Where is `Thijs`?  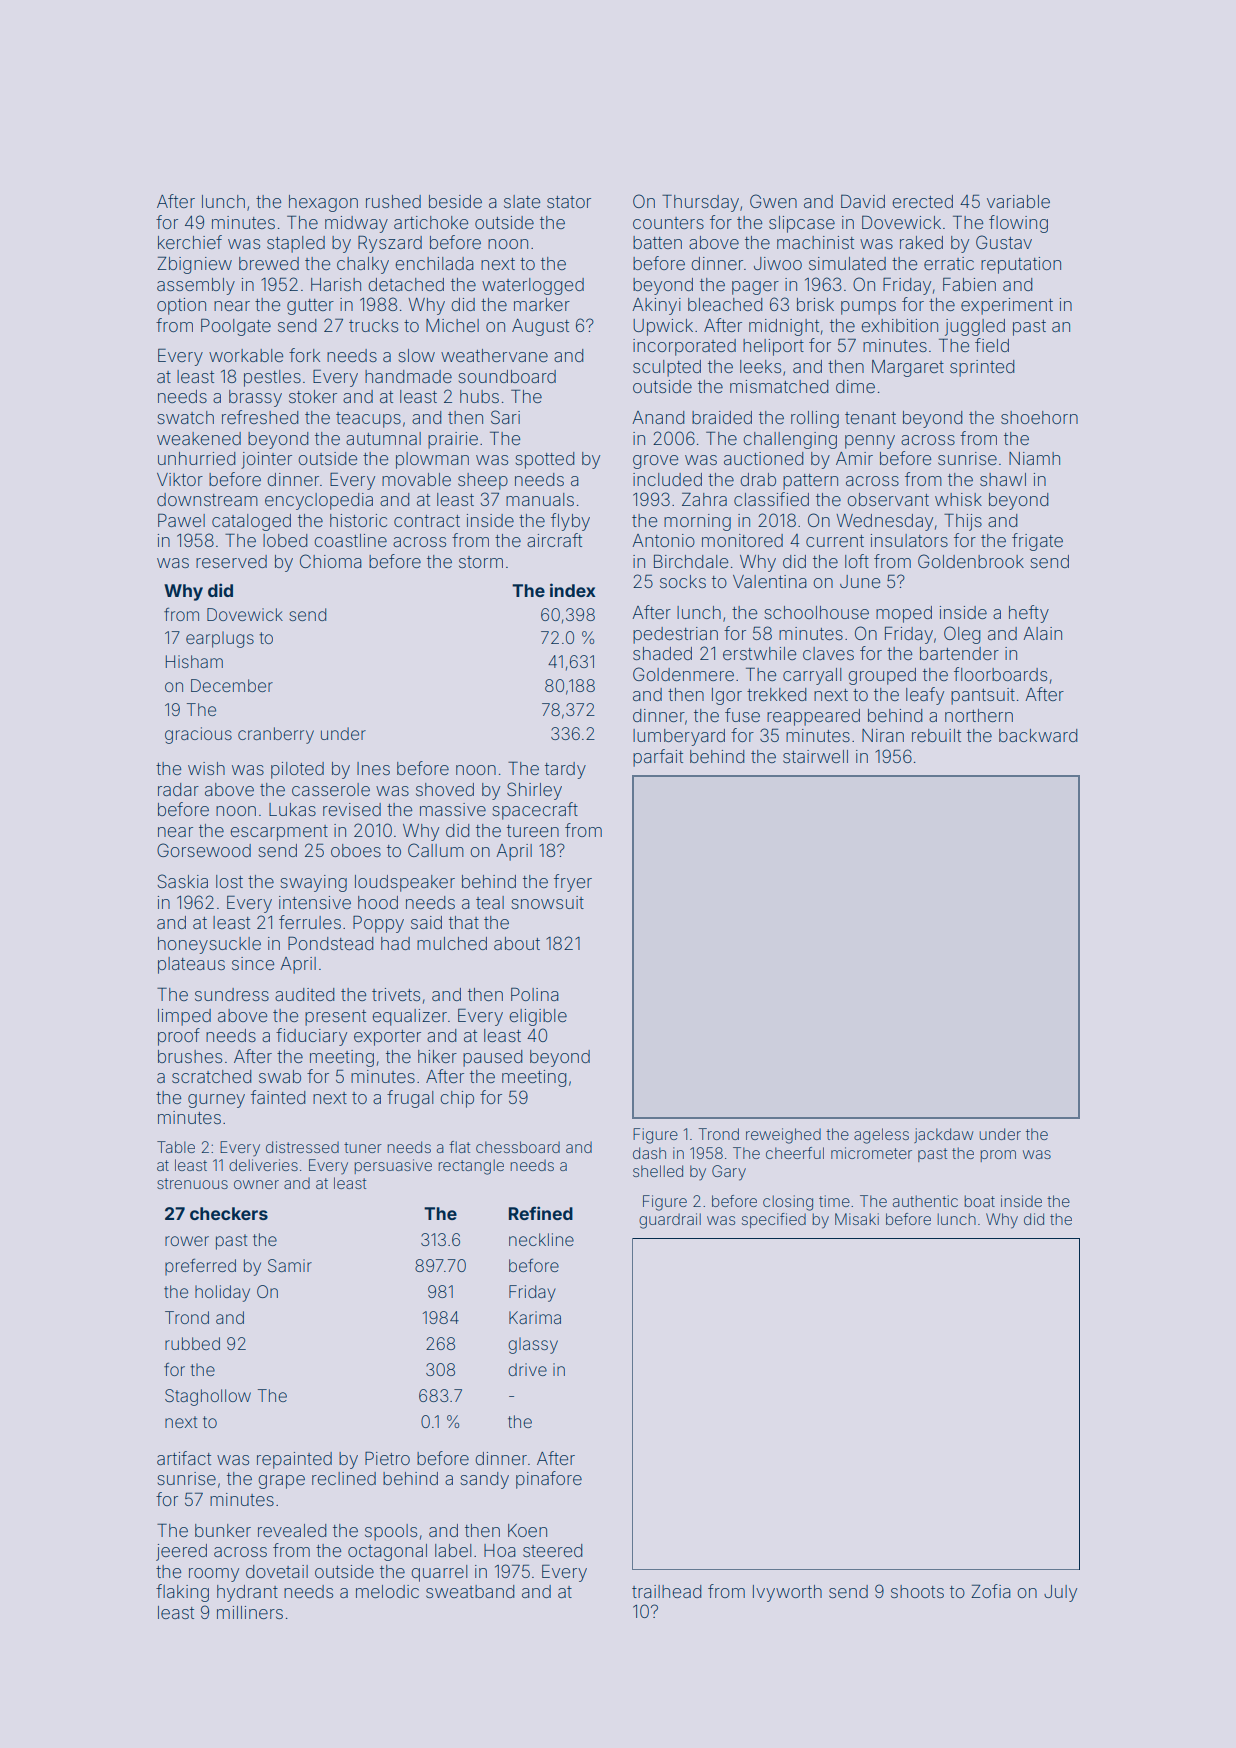 Thijs is located at coordinates (963, 522).
